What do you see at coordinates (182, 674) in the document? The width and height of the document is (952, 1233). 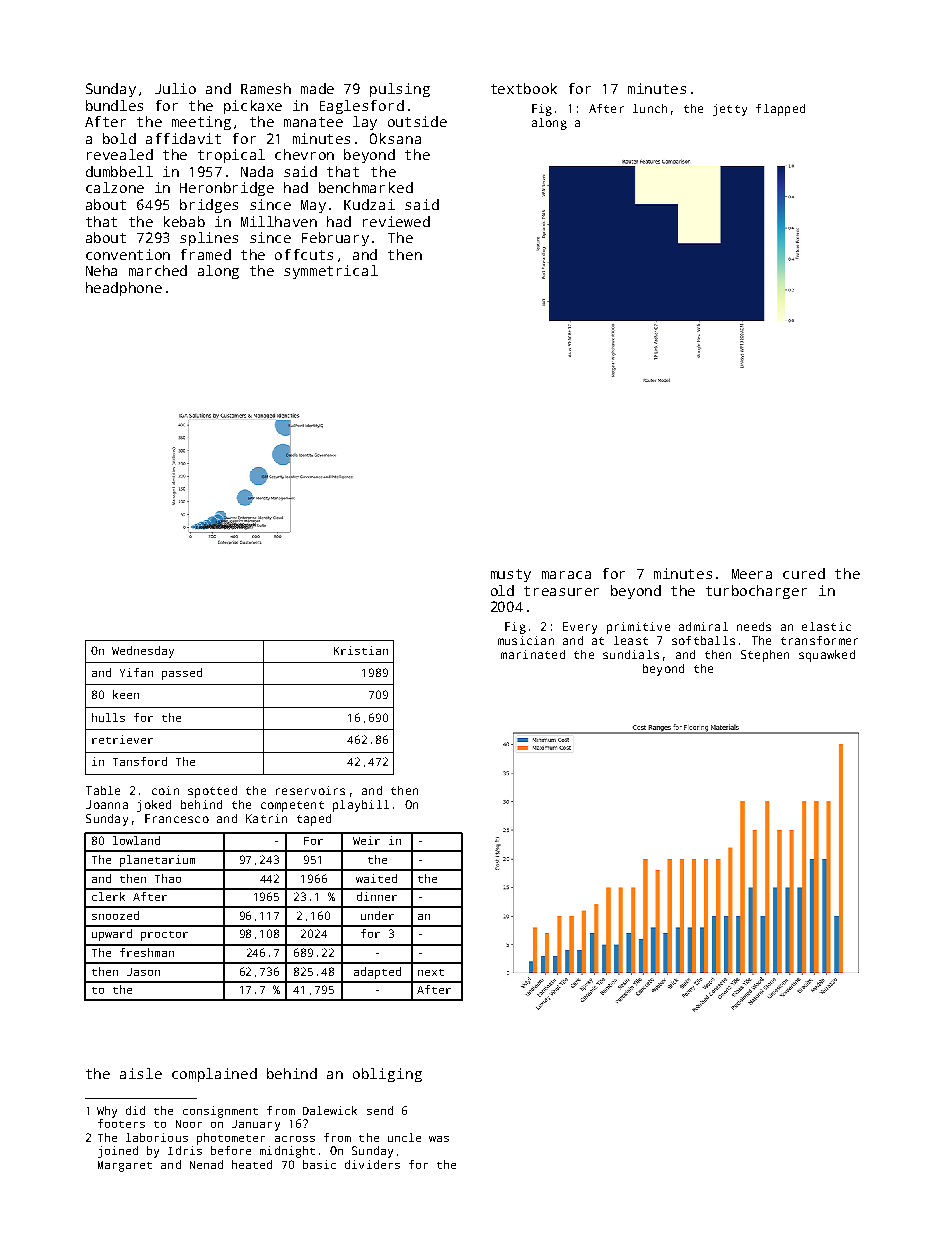 I see `passed` at bounding box center [182, 674].
